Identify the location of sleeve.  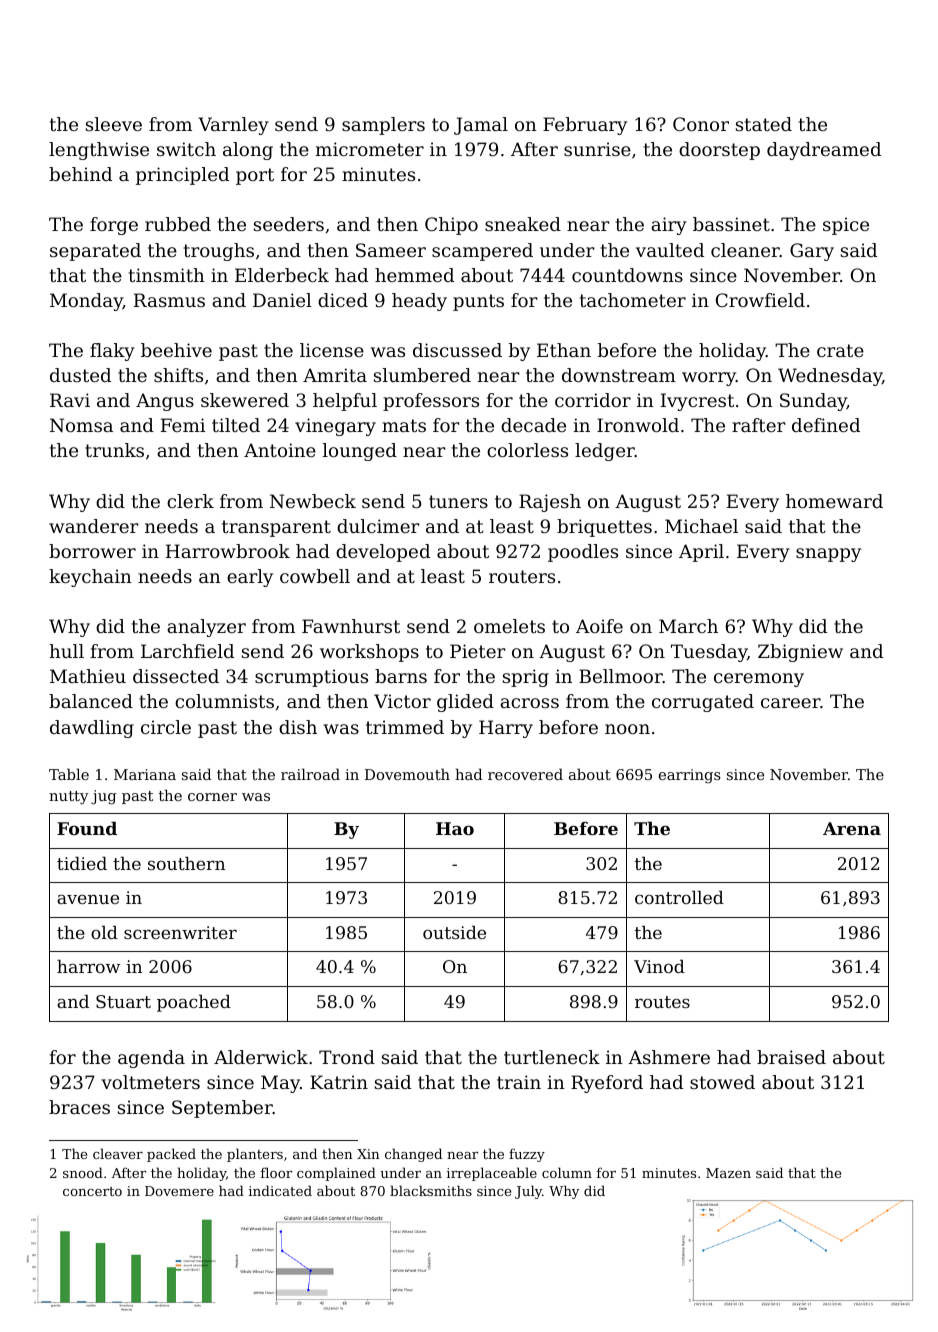
(114, 124).
